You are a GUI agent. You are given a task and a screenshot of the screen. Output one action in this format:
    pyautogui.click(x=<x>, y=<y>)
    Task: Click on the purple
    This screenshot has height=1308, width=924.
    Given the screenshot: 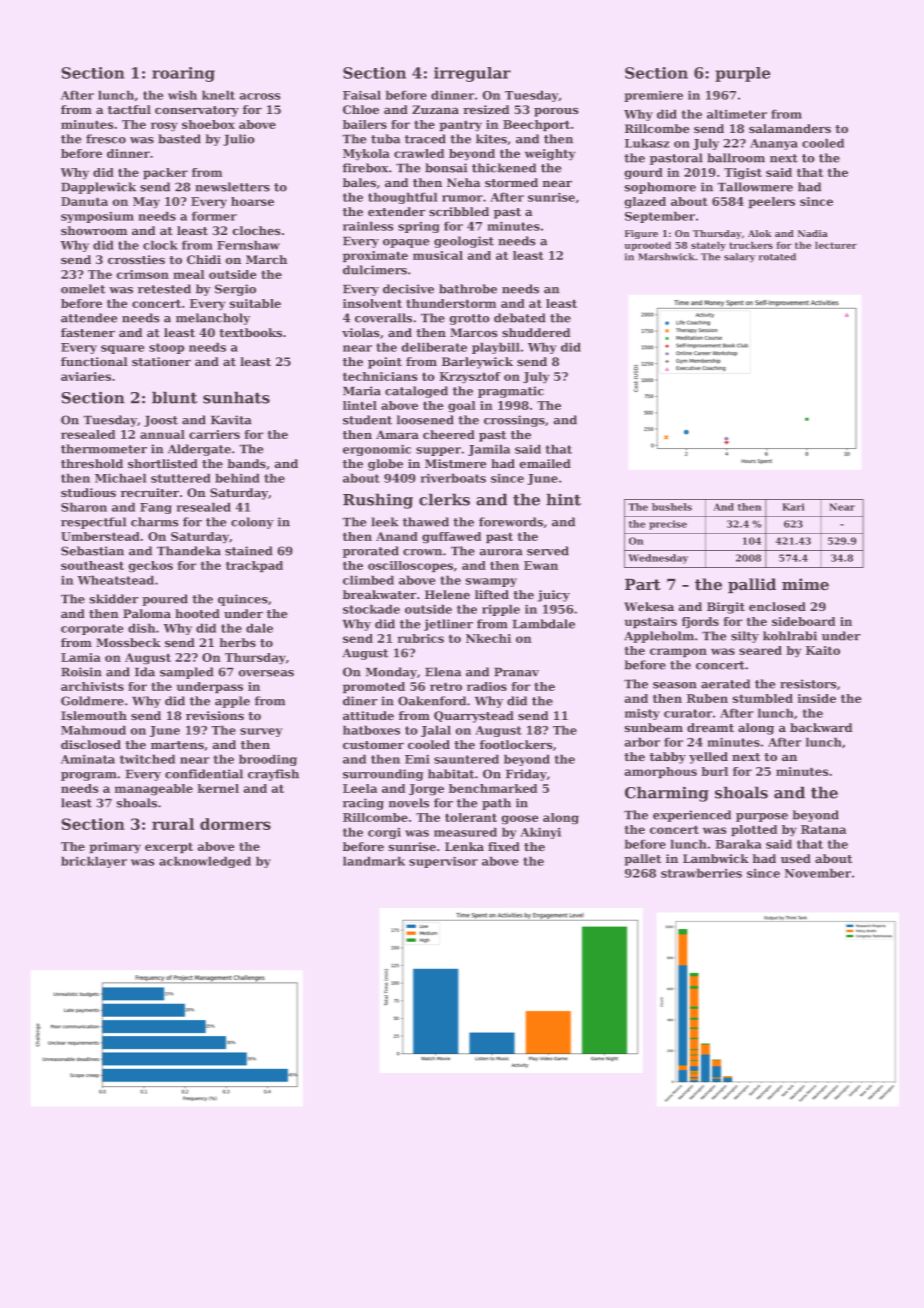 What is the action you would take?
    pyautogui.click(x=743, y=74)
